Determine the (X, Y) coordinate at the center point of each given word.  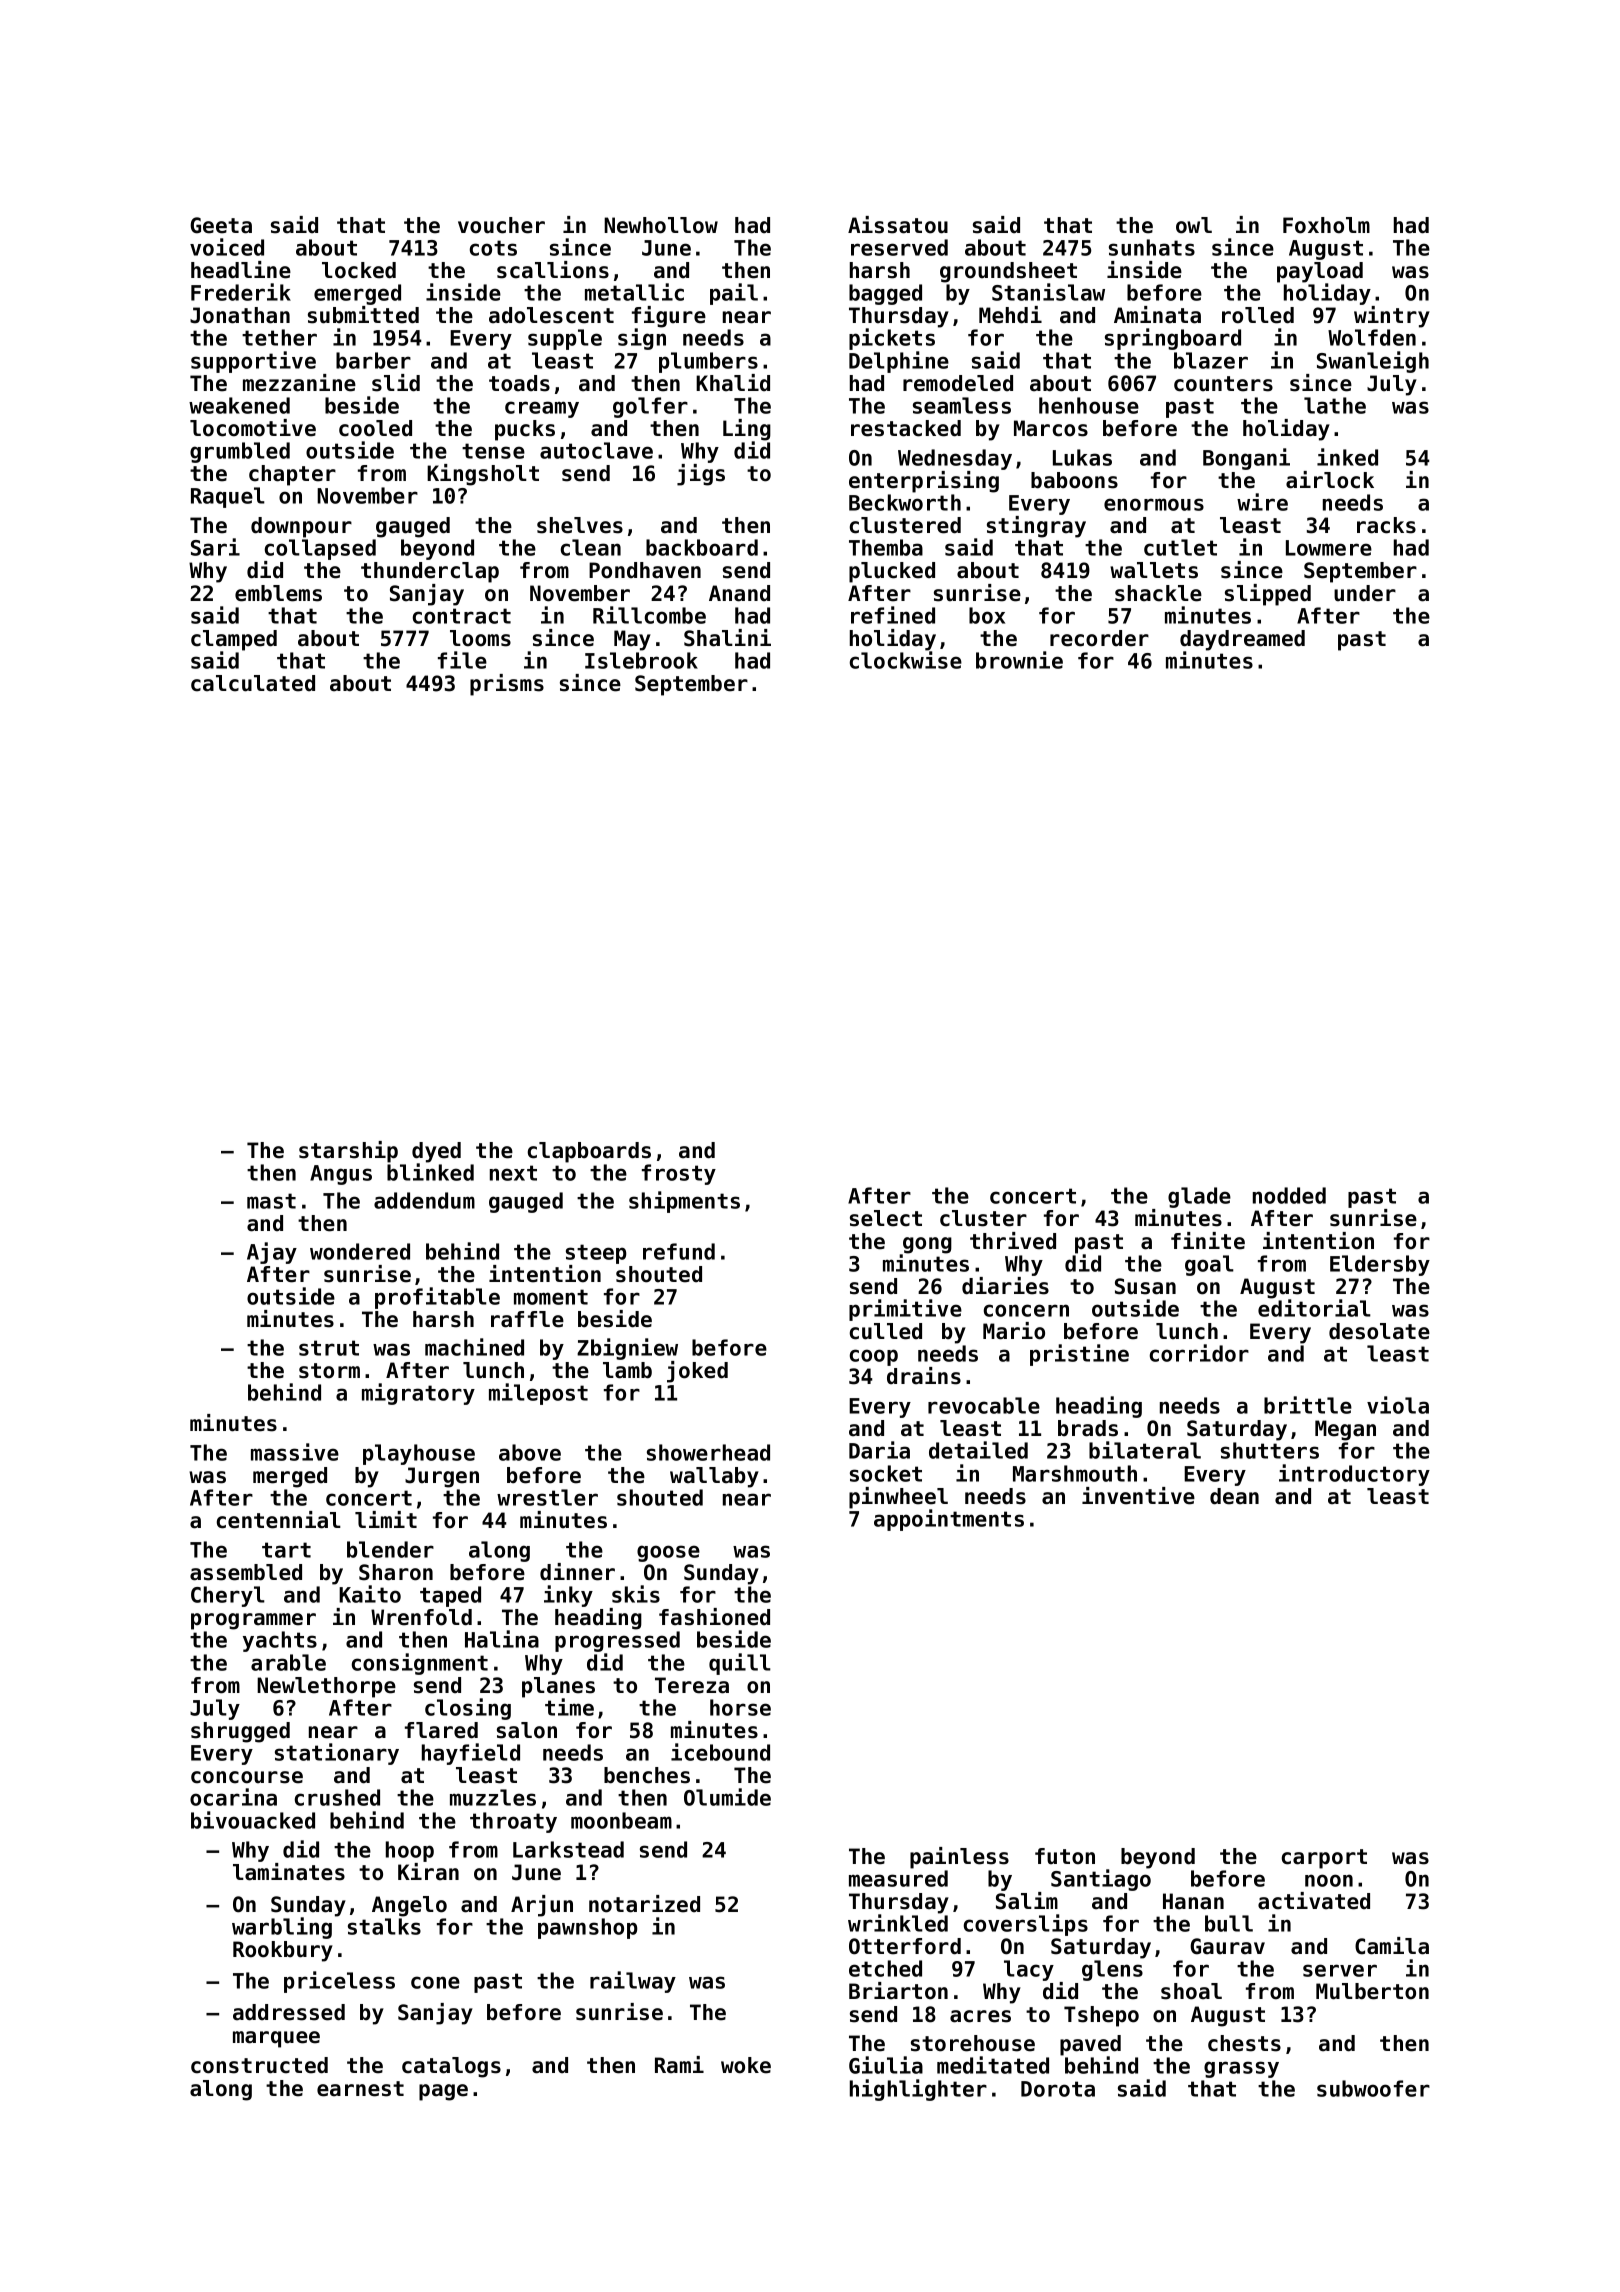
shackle (1158, 593)
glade (1199, 1197)
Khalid (733, 383)
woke (746, 2065)
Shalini (727, 638)
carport (1324, 1859)
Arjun (542, 1906)
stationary (337, 1754)
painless (959, 1858)
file (462, 660)
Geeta (221, 225)
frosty (679, 1174)
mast (271, 1201)
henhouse (1089, 405)
